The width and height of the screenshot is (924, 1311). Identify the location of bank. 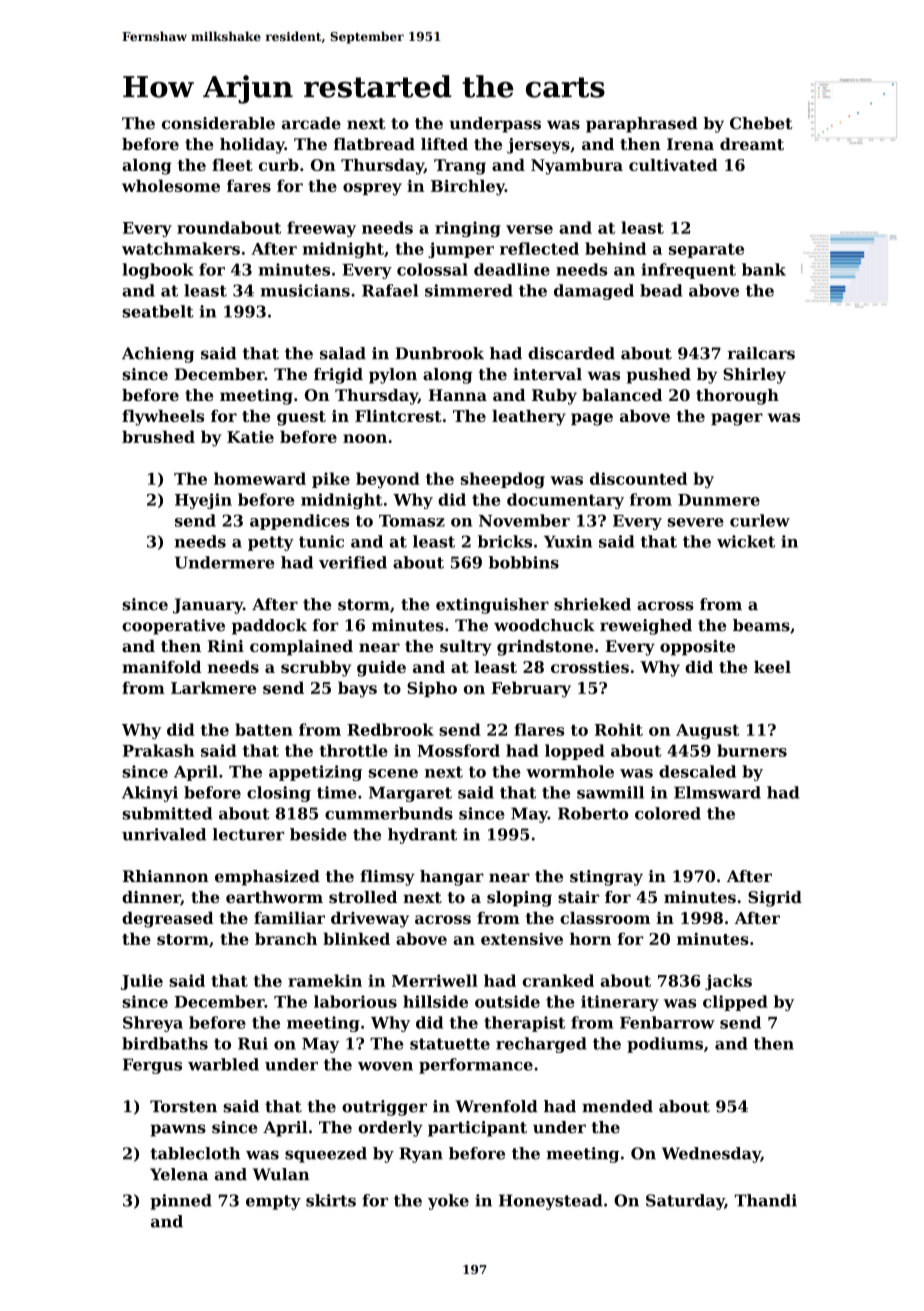
(764, 269).
